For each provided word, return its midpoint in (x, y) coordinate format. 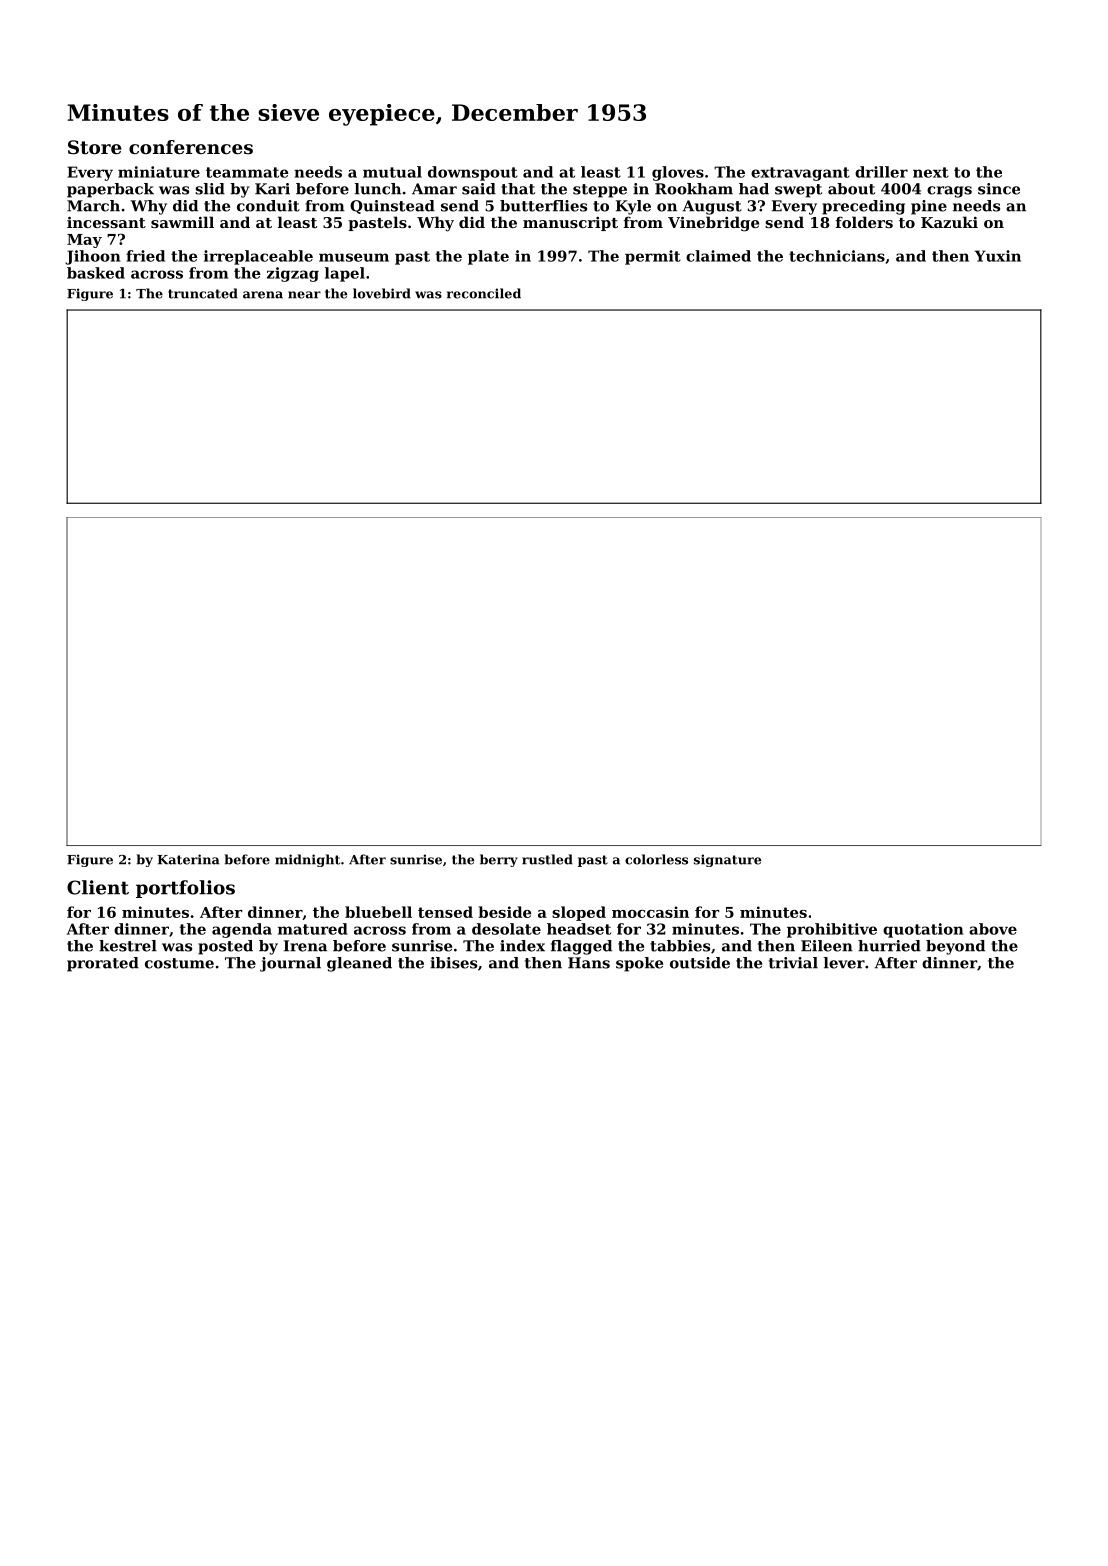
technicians (837, 256)
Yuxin (998, 256)
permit (653, 257)
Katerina (188, 859)
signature (727, 860)
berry (499, 860)
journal (290, 964)
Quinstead (392, 207)
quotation (923, 930)
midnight (307, 860)
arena (263, 295)
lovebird (382, 293)
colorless (656, 859)
